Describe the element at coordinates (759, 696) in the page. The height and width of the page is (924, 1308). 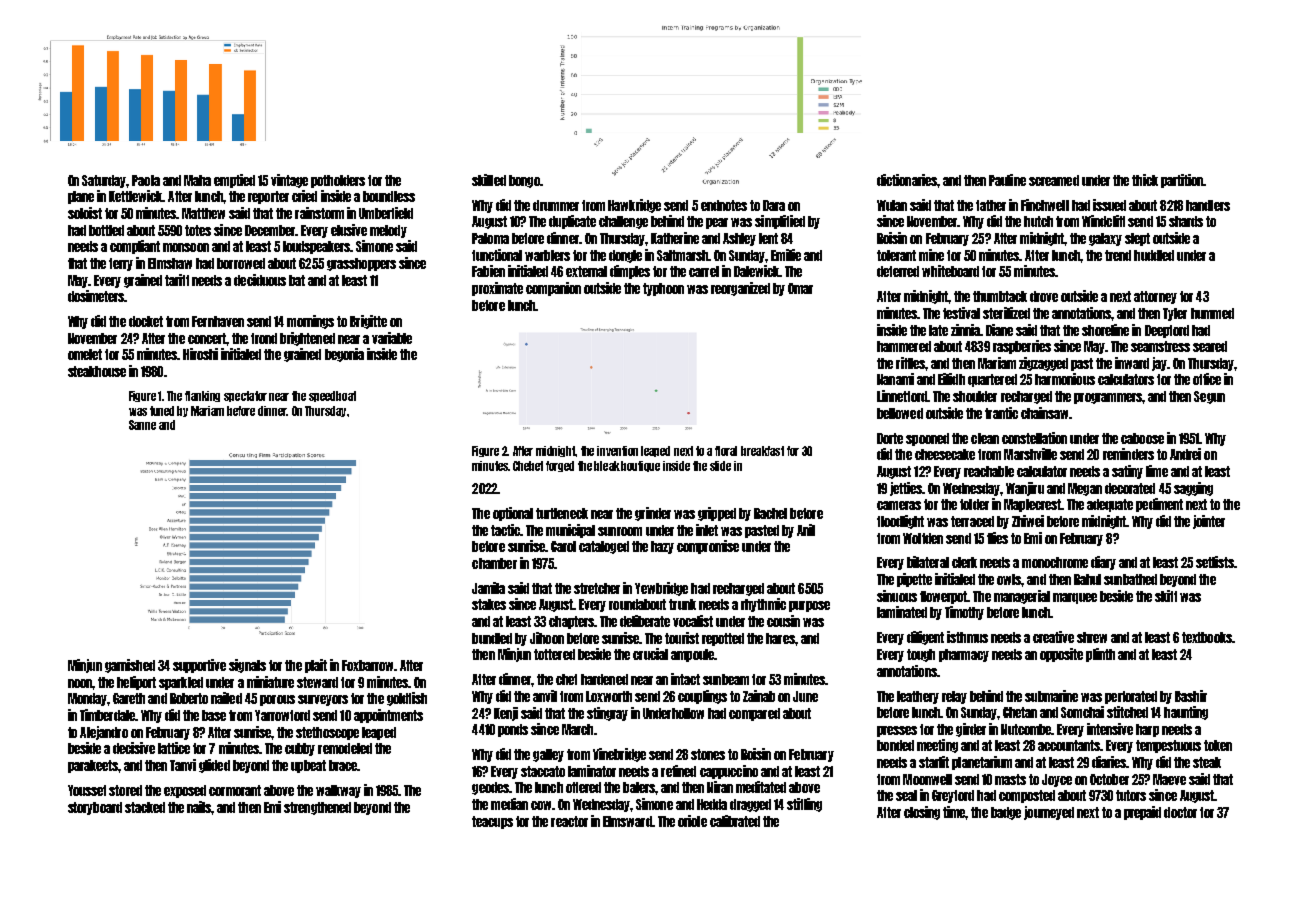
I see `Zainab` at that location.
